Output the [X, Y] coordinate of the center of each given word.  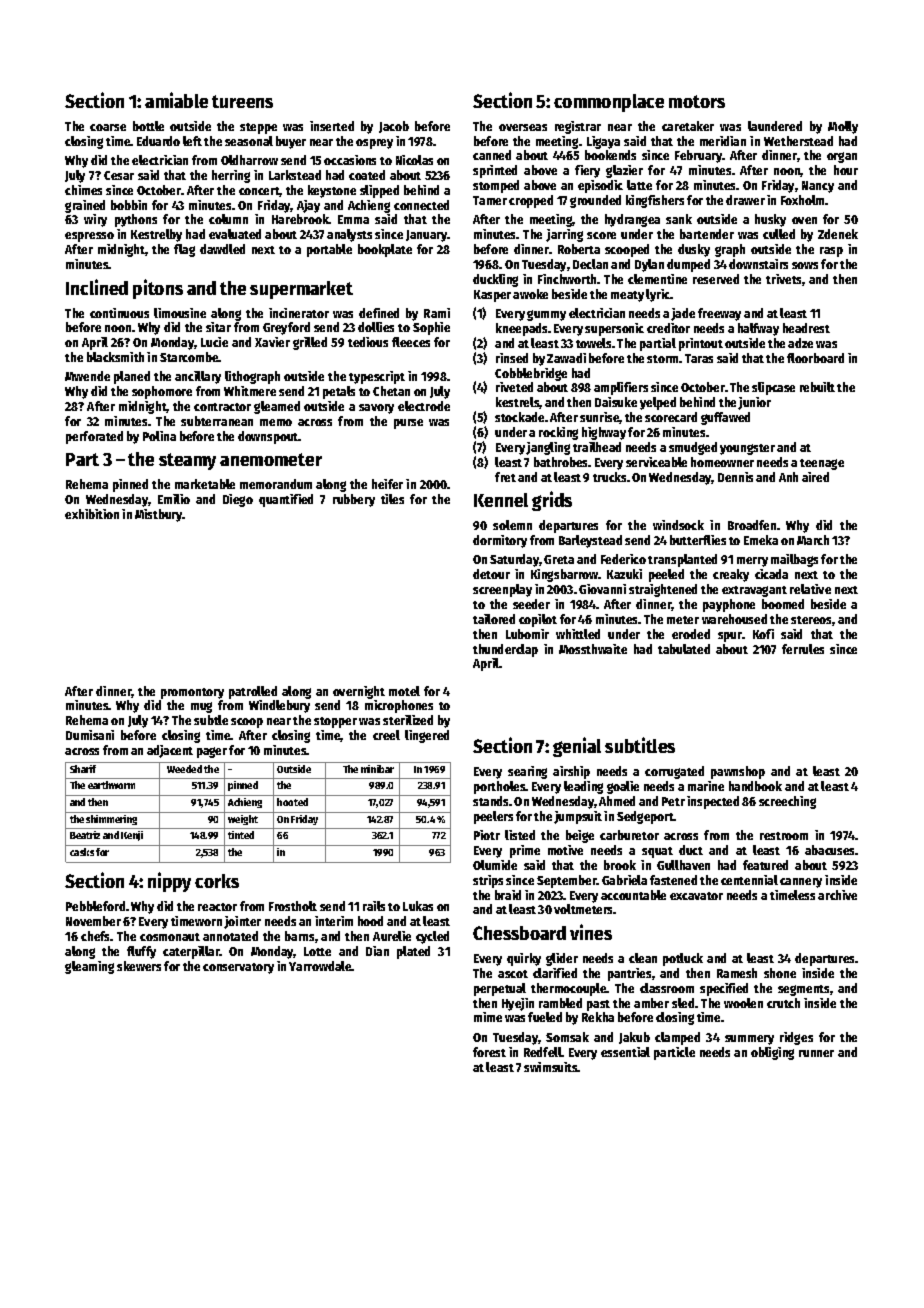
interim [334, 921]
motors [697, 101]
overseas [523, 127]
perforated [94, 437]
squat [657, 852]
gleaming [89, 967]
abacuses [829, 850]
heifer [387, 484]
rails [374, 906]
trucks [609, 477]
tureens [242, 101]
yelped [658, 403]
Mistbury [159, 515]
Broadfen [752, 525]
